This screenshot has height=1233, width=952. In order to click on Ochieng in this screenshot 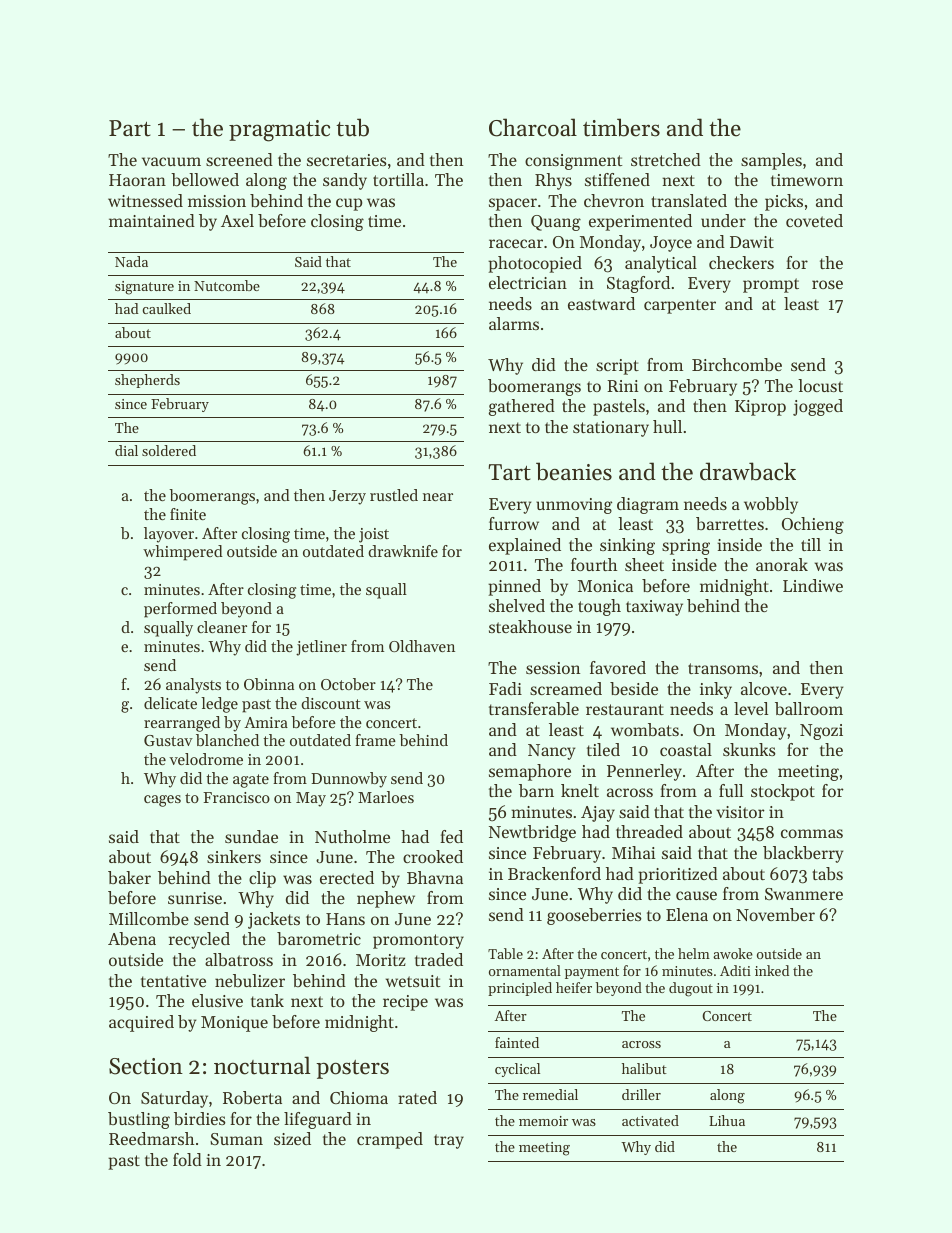, I will do `click(813, 525)`.
